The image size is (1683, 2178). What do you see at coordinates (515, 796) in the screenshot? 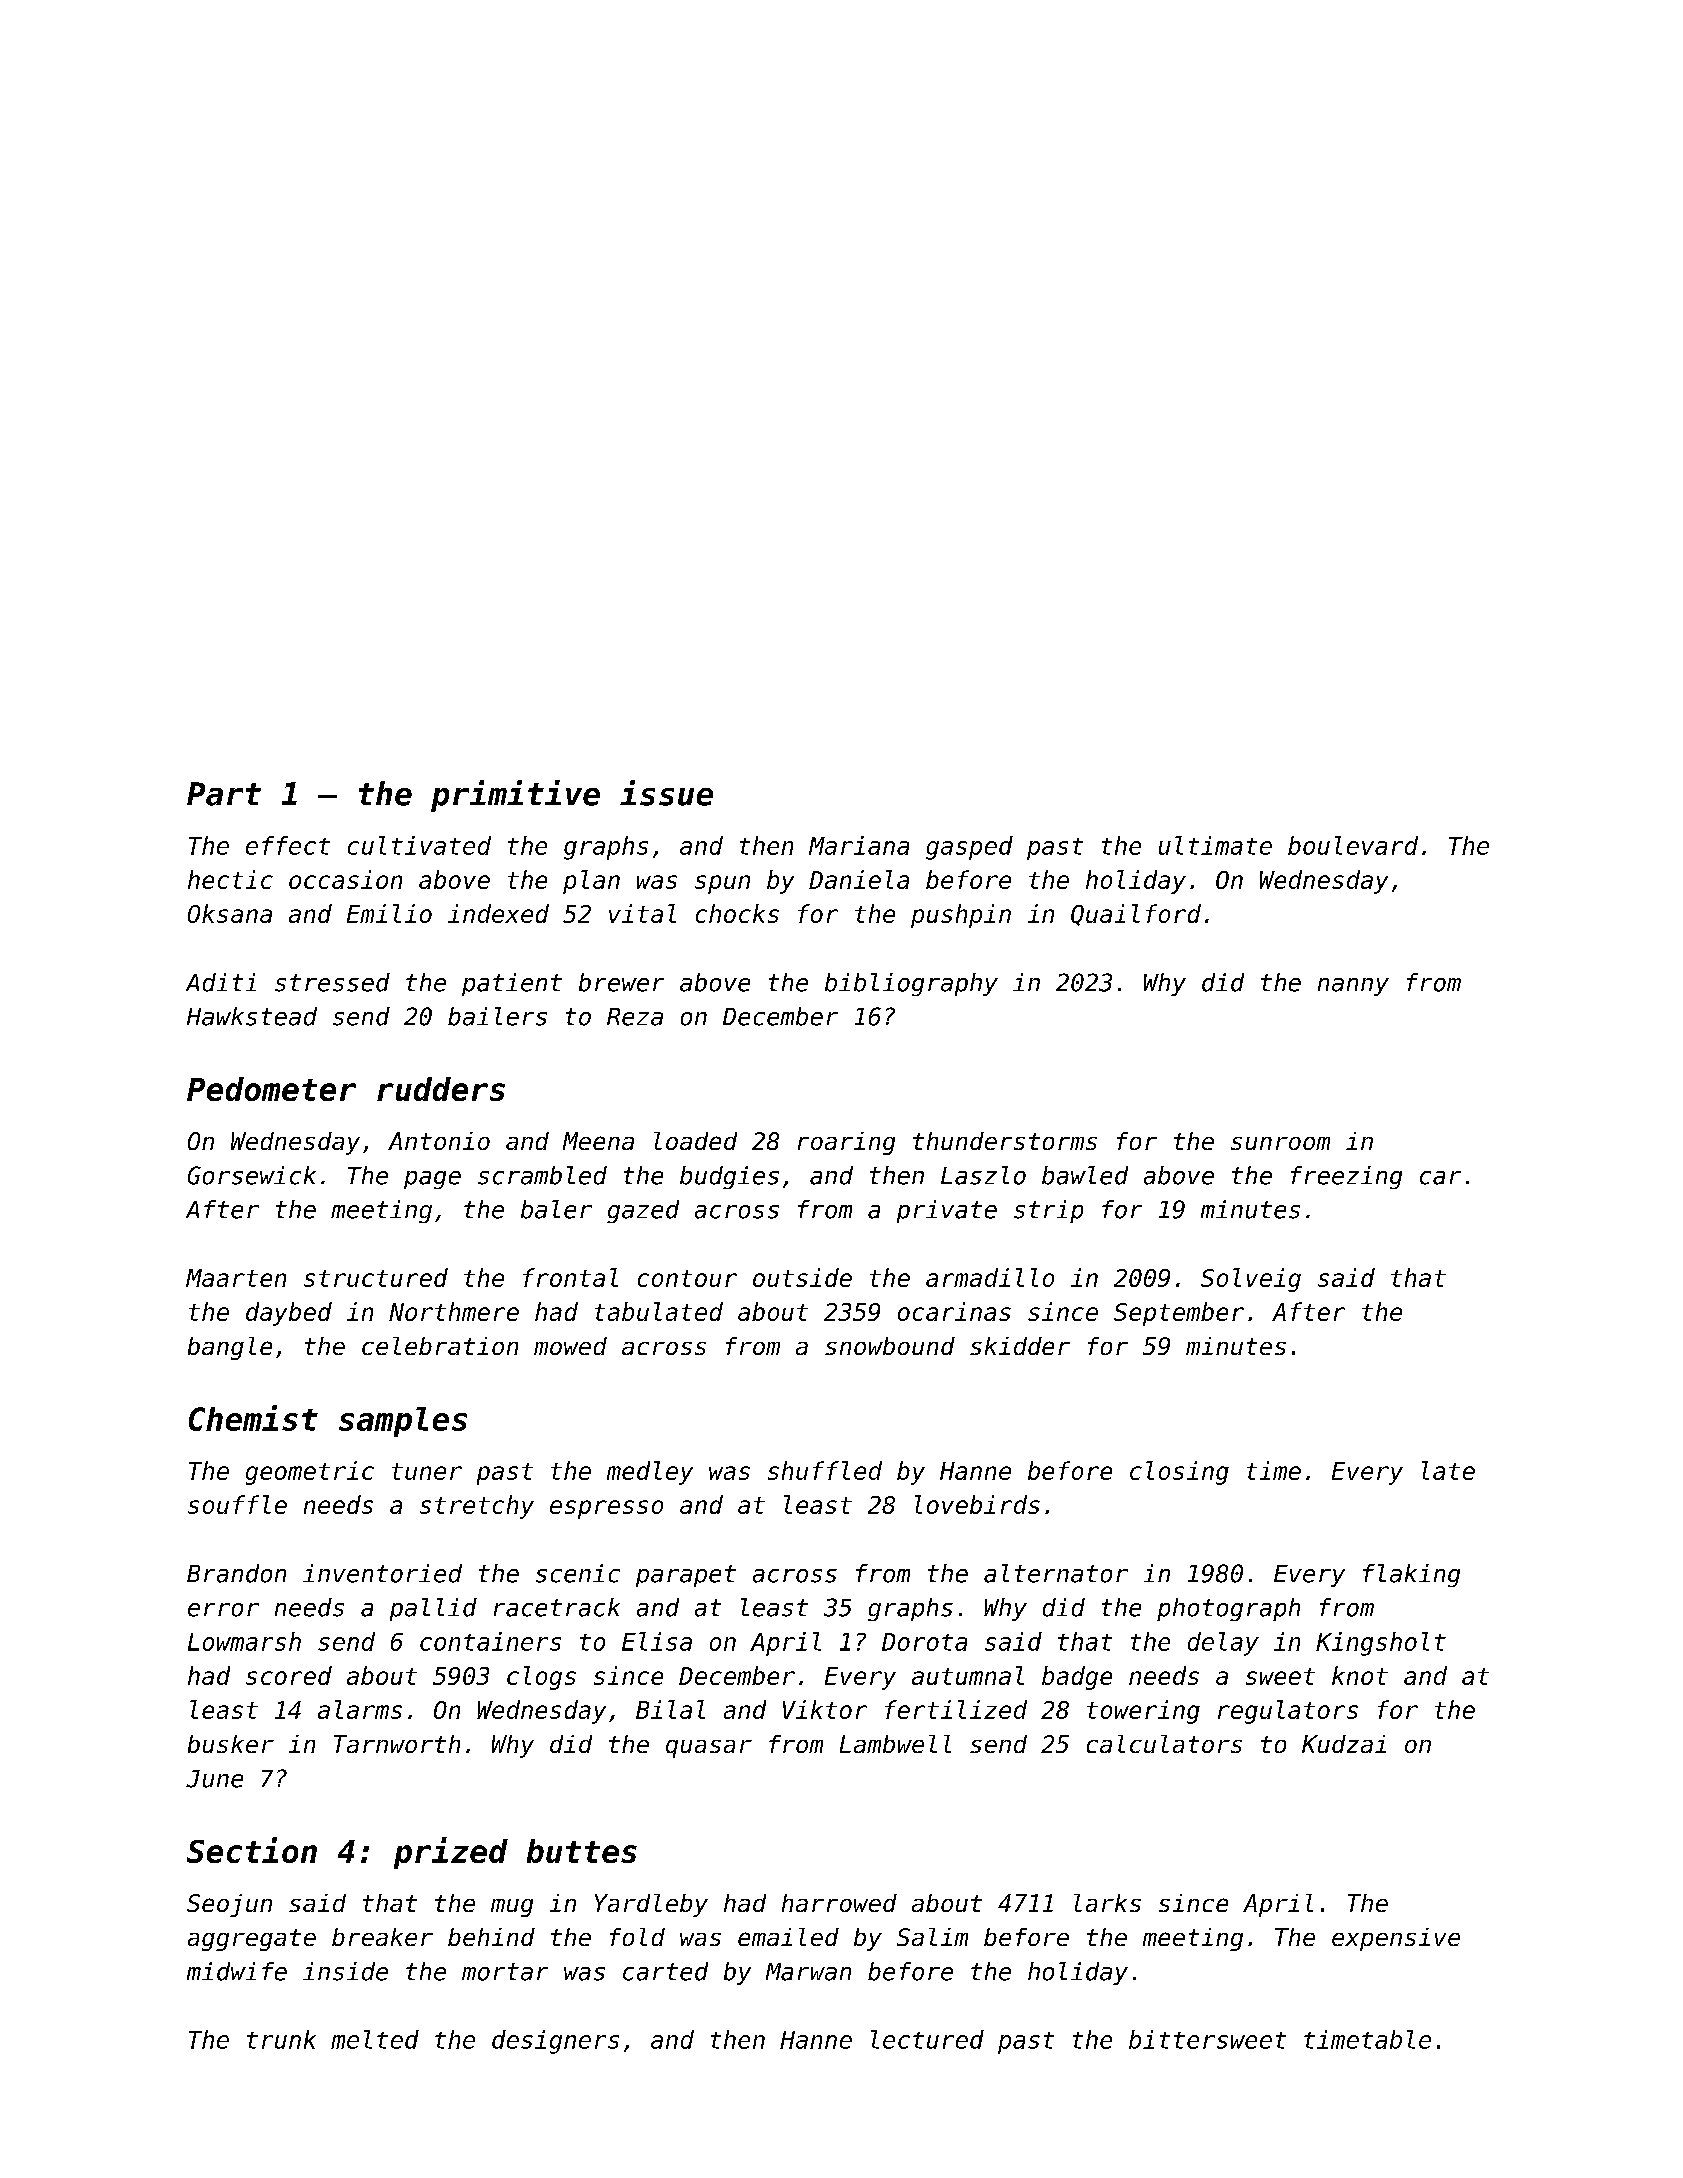
I see `primitive` at bounding box center [515, 796].
